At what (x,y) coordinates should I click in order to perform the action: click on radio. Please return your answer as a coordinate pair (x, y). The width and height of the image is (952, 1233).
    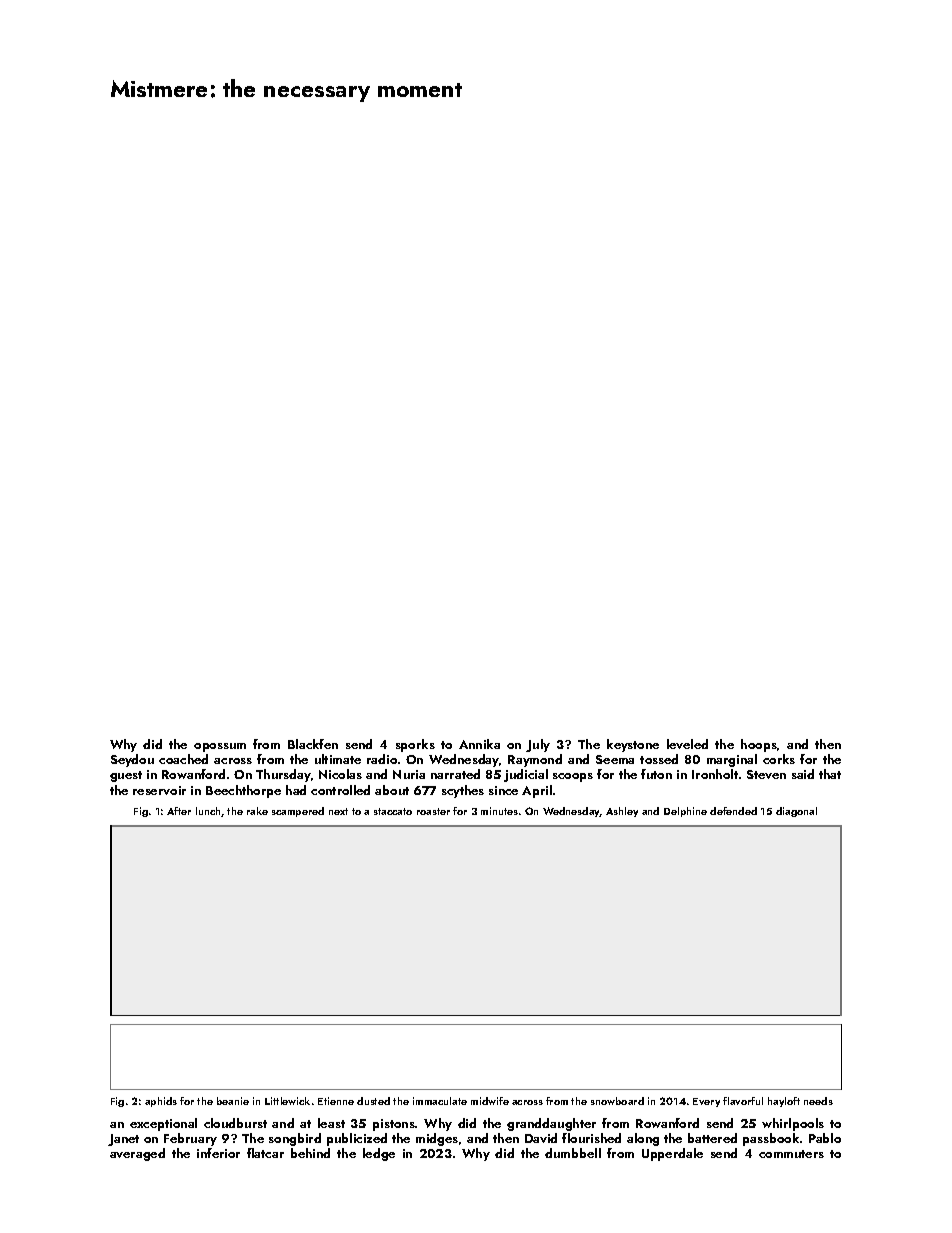
    Looking at the image, I should click on (382, 759).
